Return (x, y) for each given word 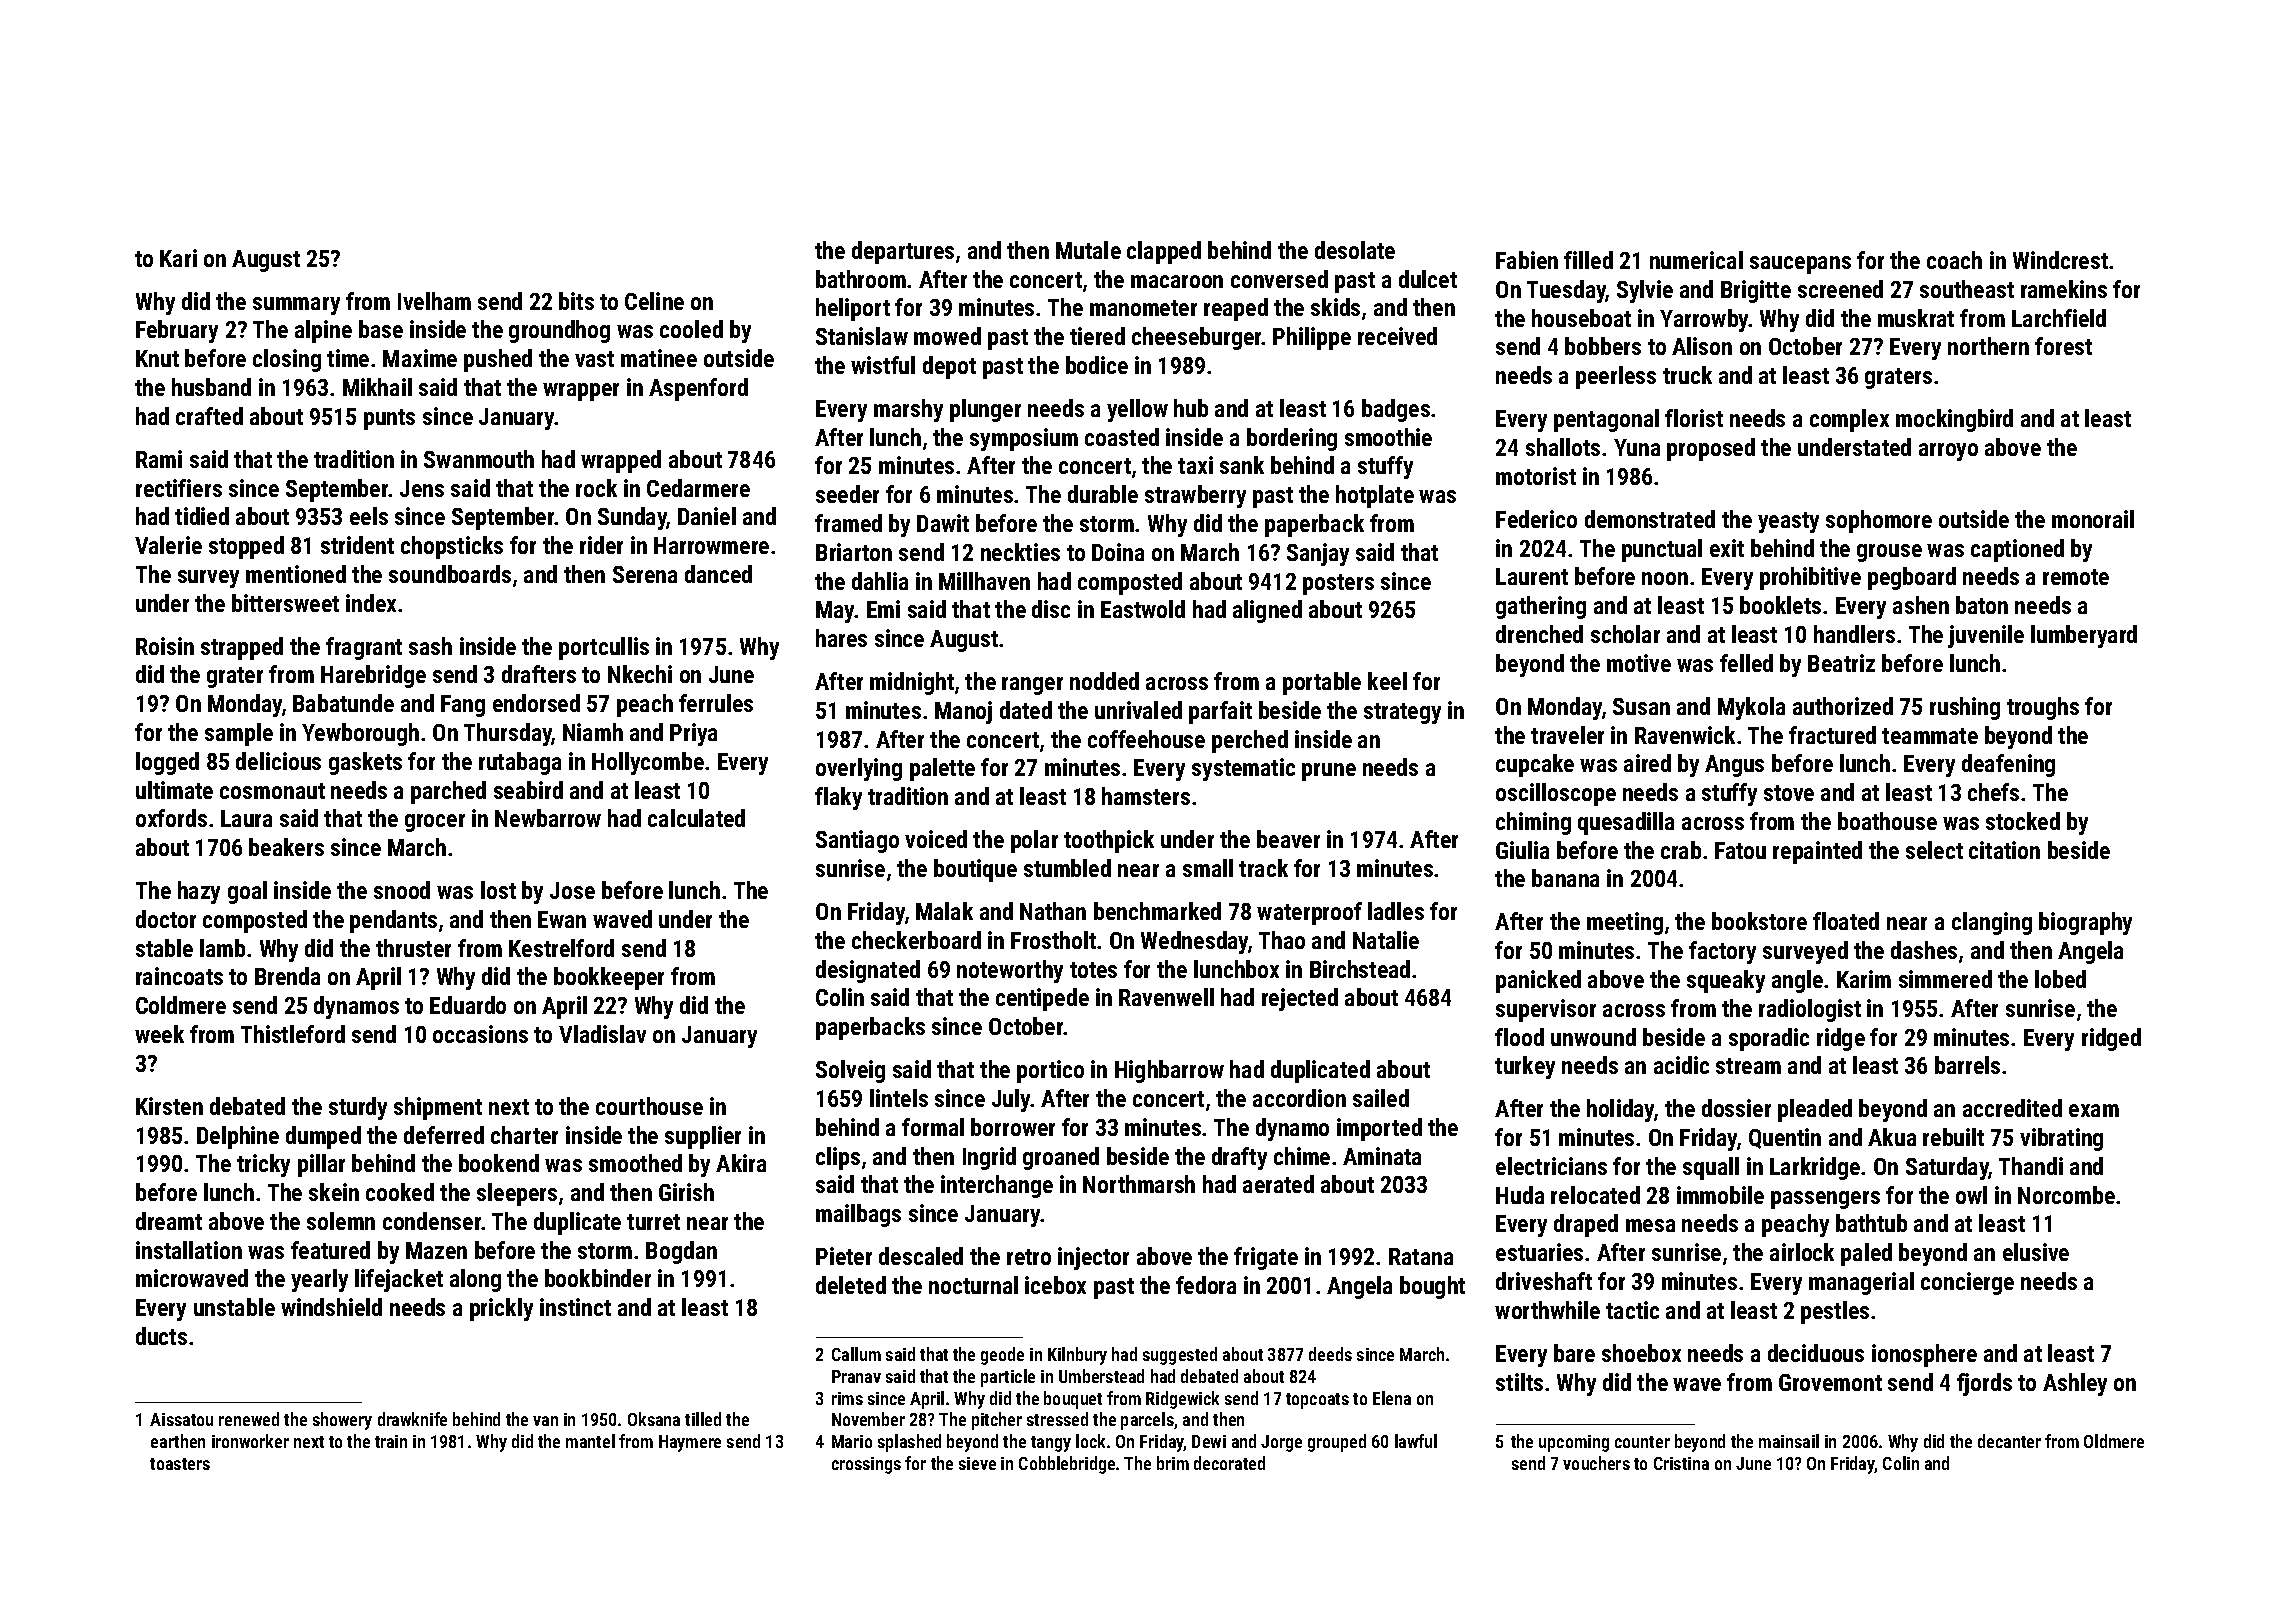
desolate (1355, 250)
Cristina (1681, 1463)
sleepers (517, 1194)
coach (1954, 260)
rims (847, 1398)
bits (576, 301)
